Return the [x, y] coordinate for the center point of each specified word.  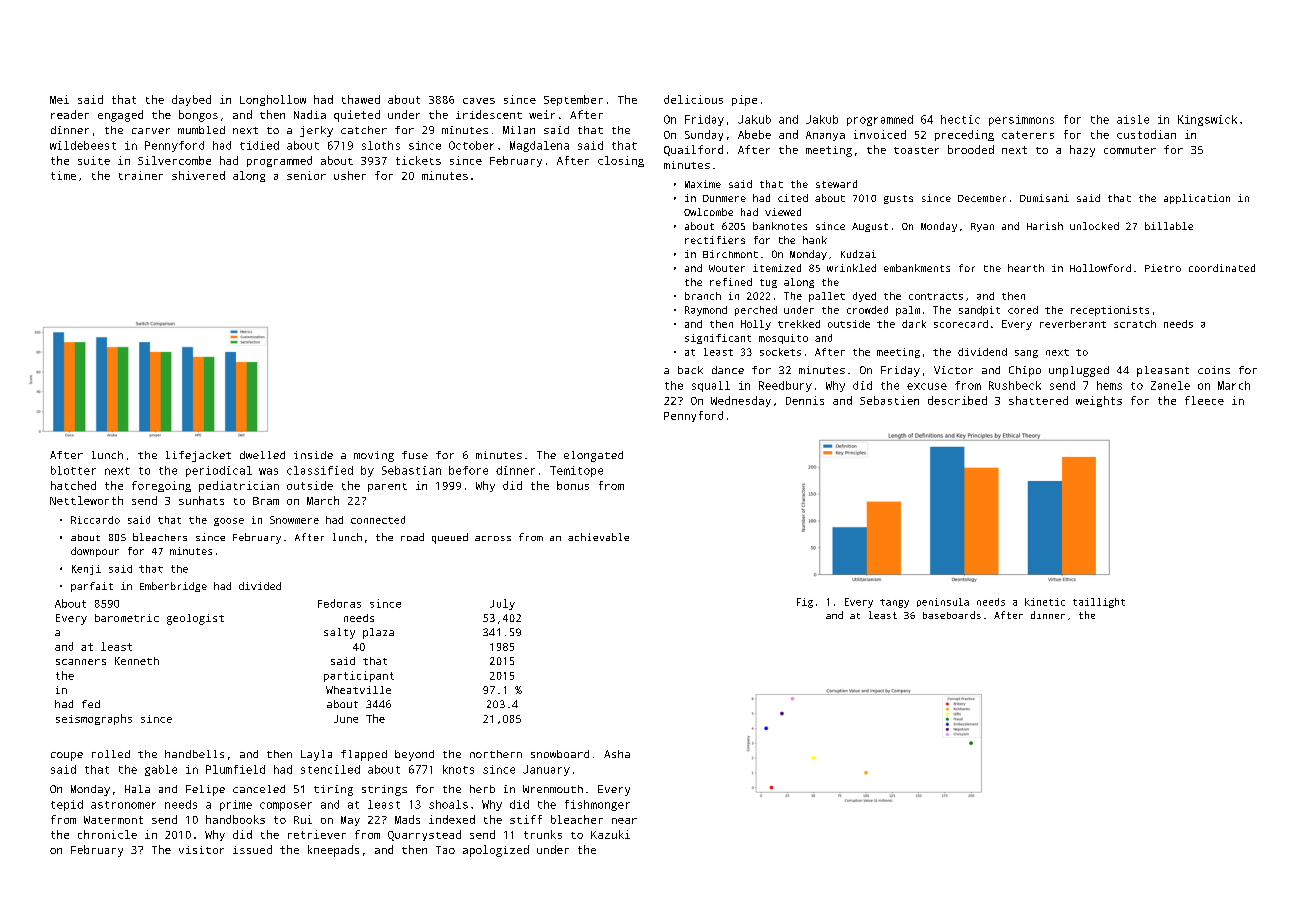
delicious [693, 99]
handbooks [235, 819]
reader [70, 114]
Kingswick [1207, 120]
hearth [1026, 268]
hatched [73, 485]
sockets [780, 352]
